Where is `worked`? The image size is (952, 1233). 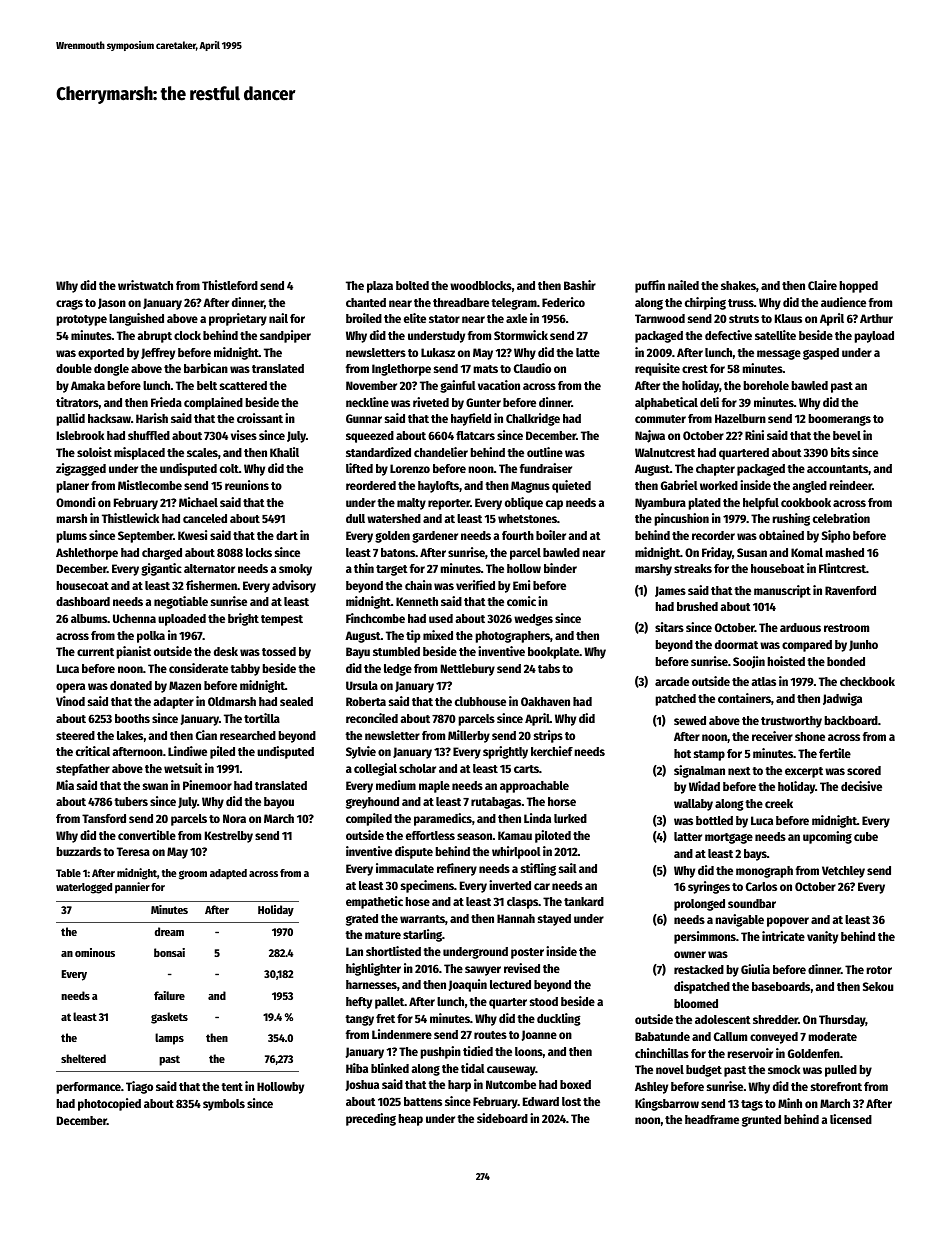 worked is located at coordinates (719, 485).
